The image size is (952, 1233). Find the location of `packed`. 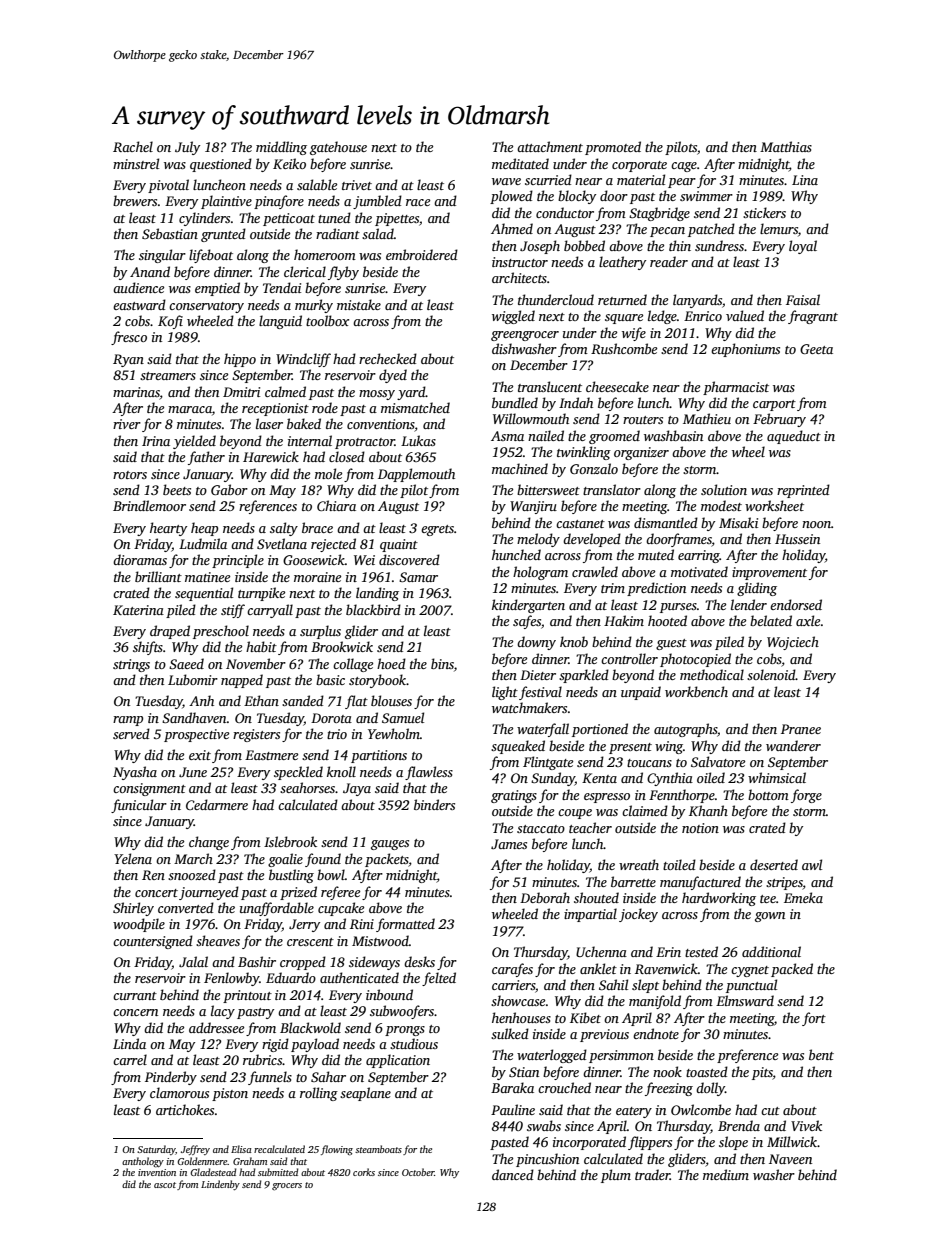

packed is located at coordinates (792, 970).
